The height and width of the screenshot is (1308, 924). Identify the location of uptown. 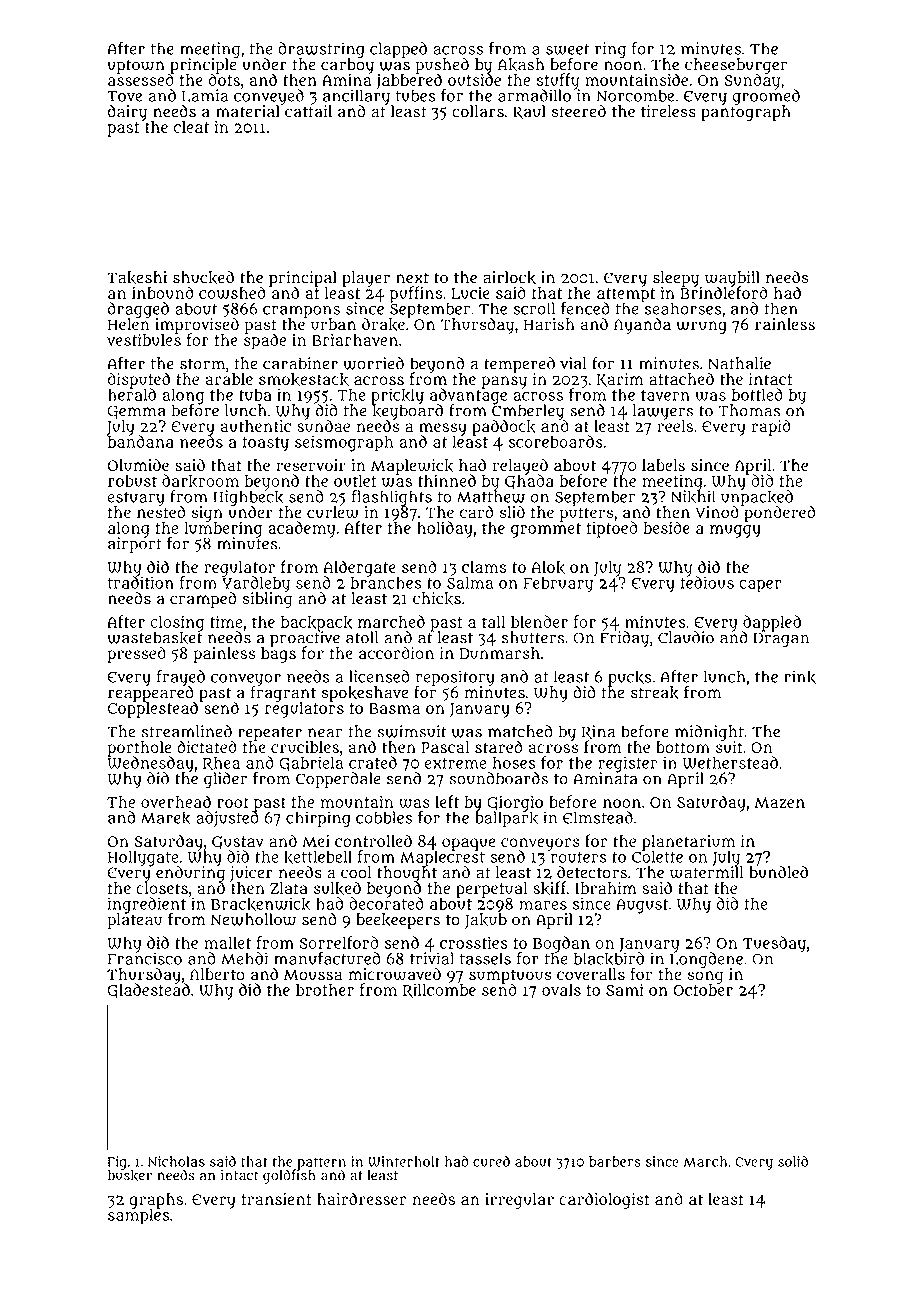
(136, 66).
